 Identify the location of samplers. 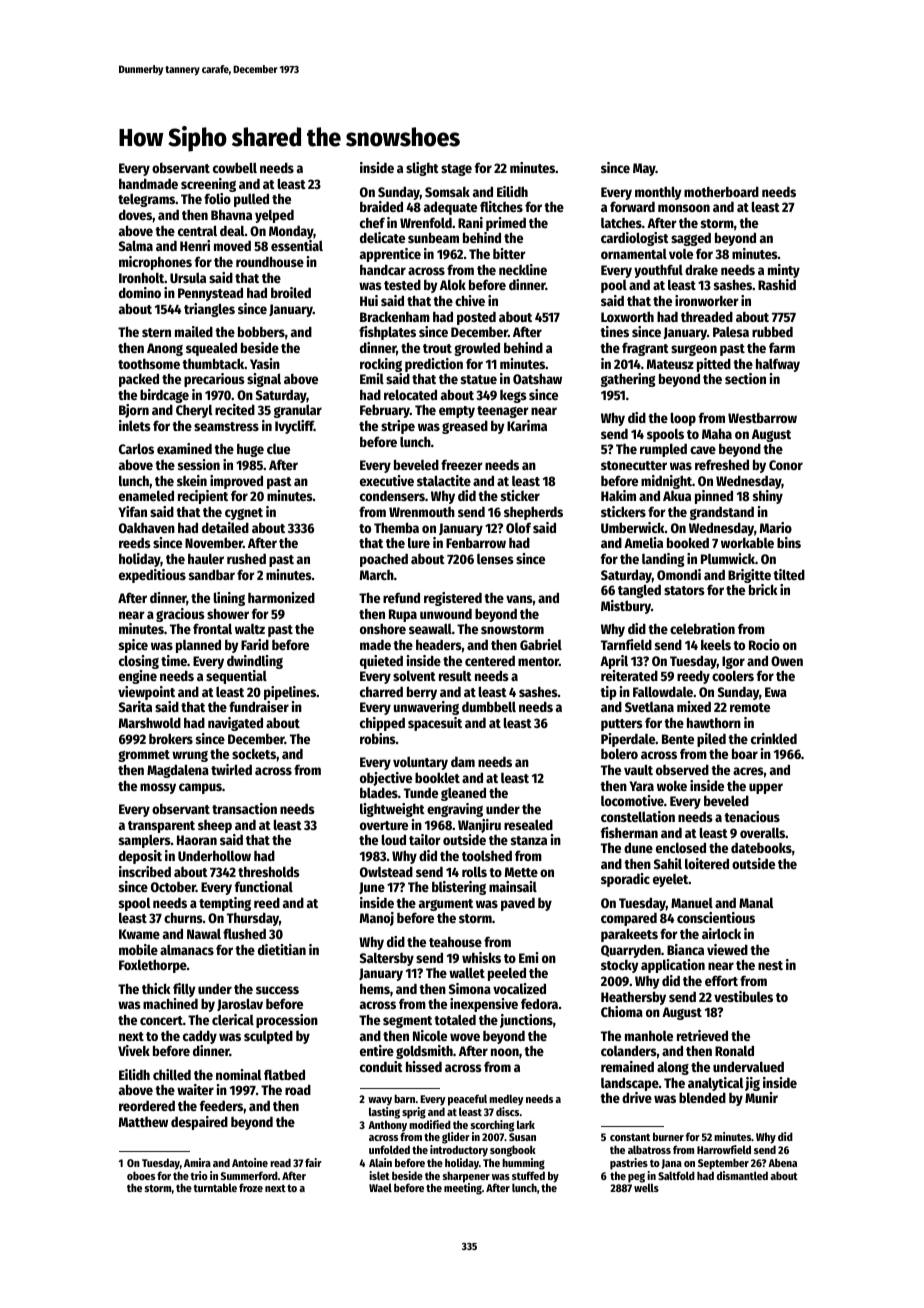
(145, 841).
